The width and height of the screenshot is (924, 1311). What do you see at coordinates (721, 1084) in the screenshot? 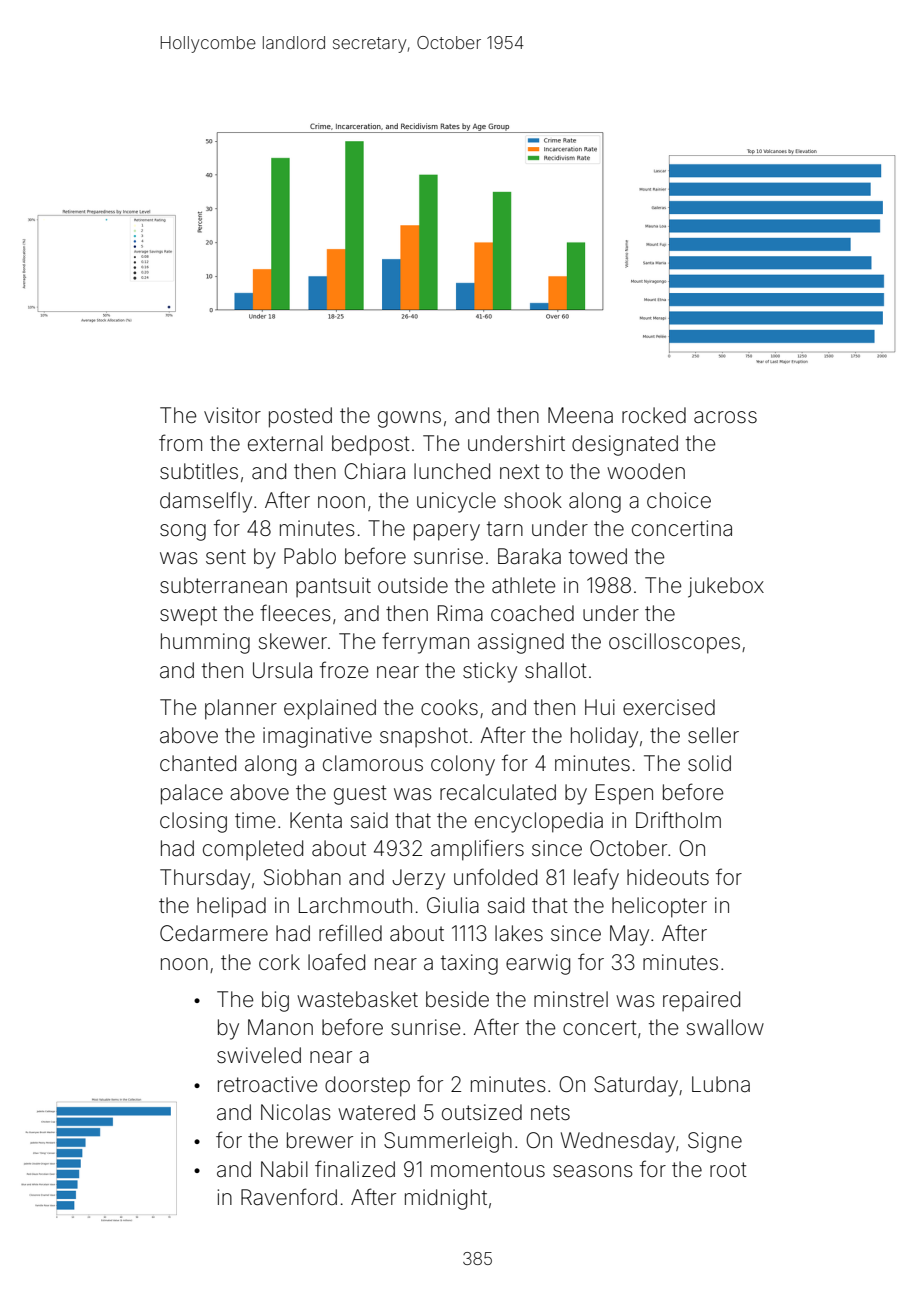
I see `Lubna` at bounding box center [721, 1084].
